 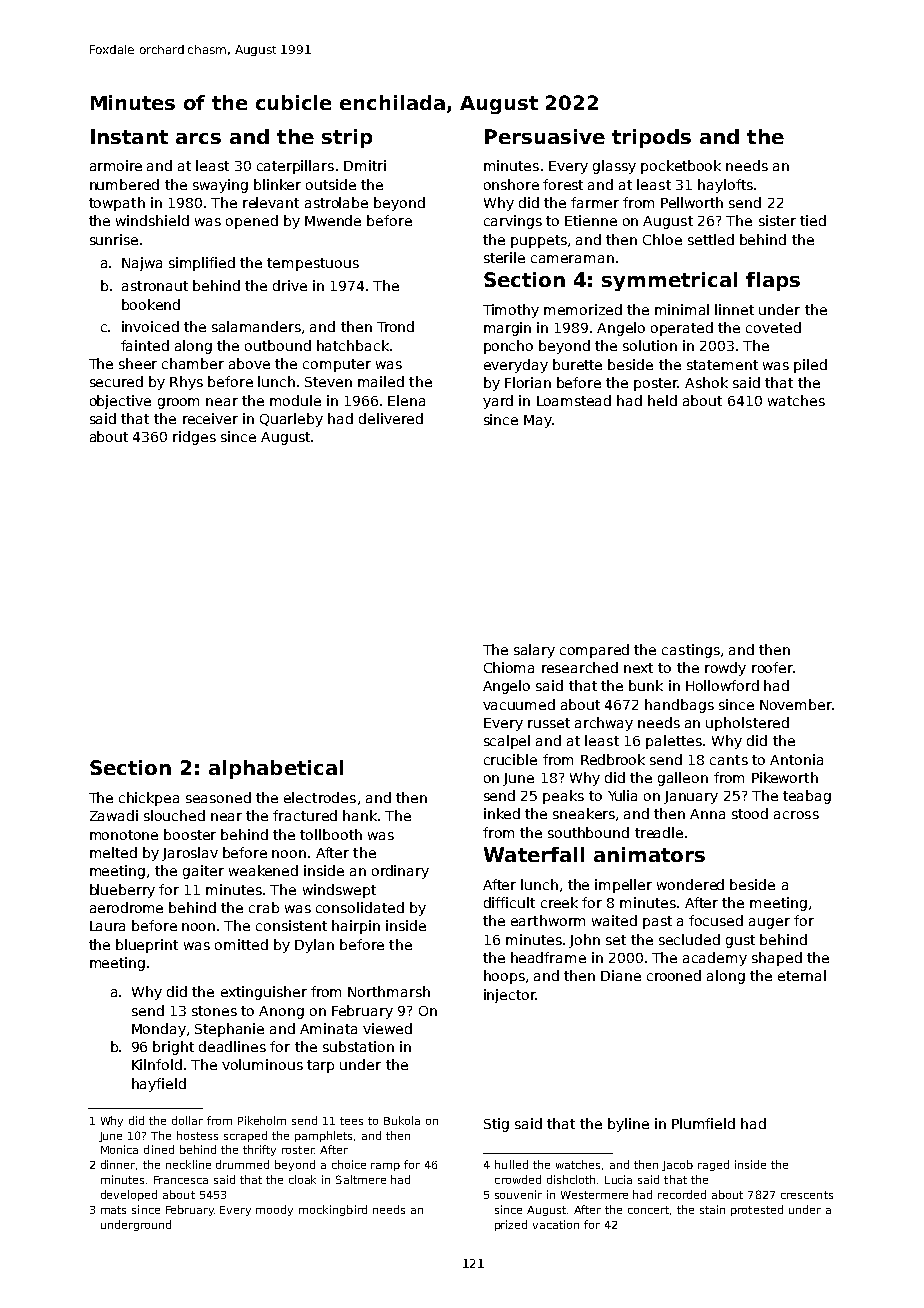 What do you see at coordinates (810, 366) in the image?
I see `piled` at bounding box center [810, 366].
